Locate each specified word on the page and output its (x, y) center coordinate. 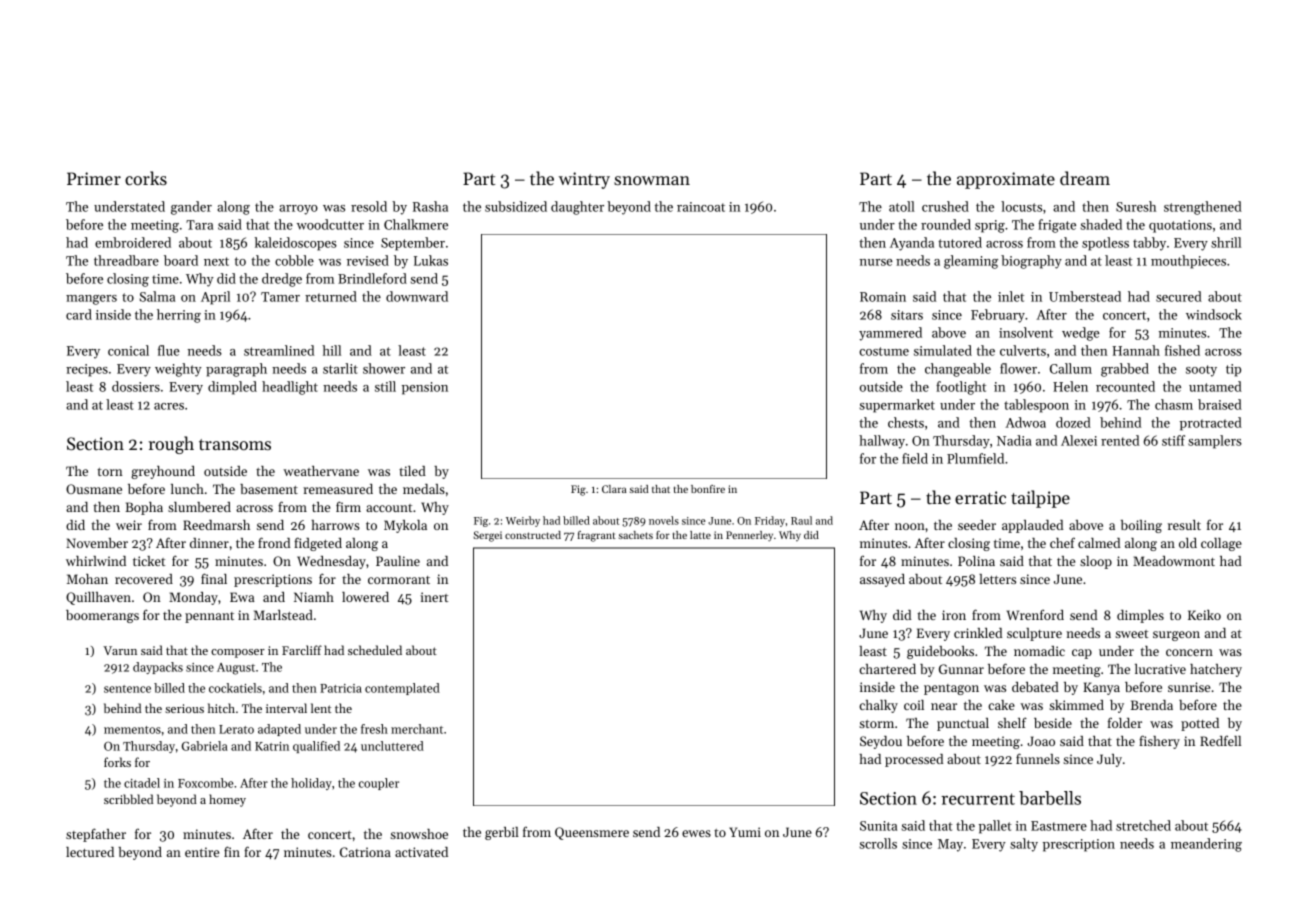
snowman (652, 180)
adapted (279, 730)
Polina (976, 561)
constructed (533, 535)
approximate (1006, 180)
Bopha (144, 508)
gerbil (502, 833)
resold (369, 206)
